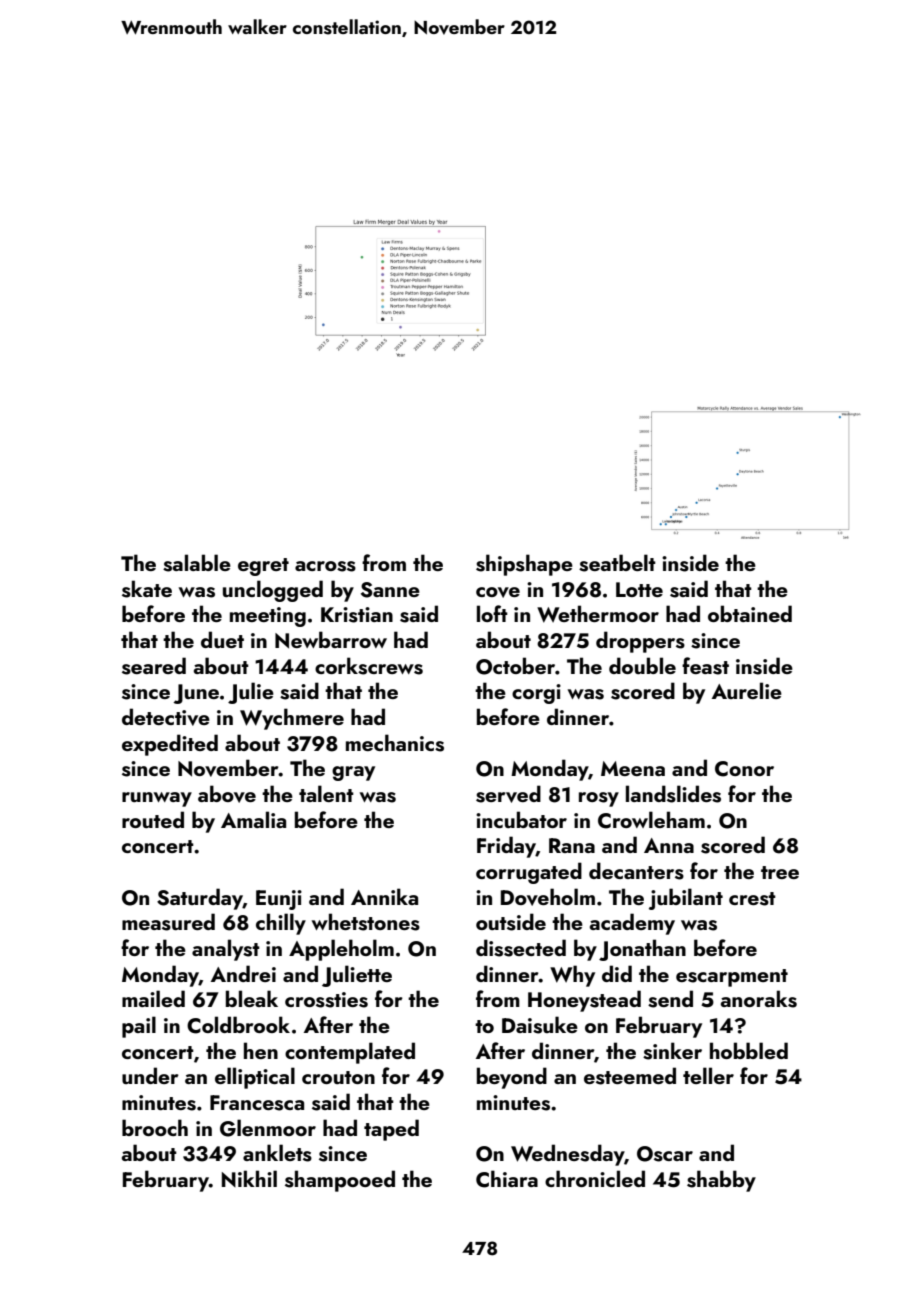 This page has width=924, height=1314. What do you see at coordinates (249, 1178) in the page?
I see `Nikhil` at bounding box center [249, 1178].
